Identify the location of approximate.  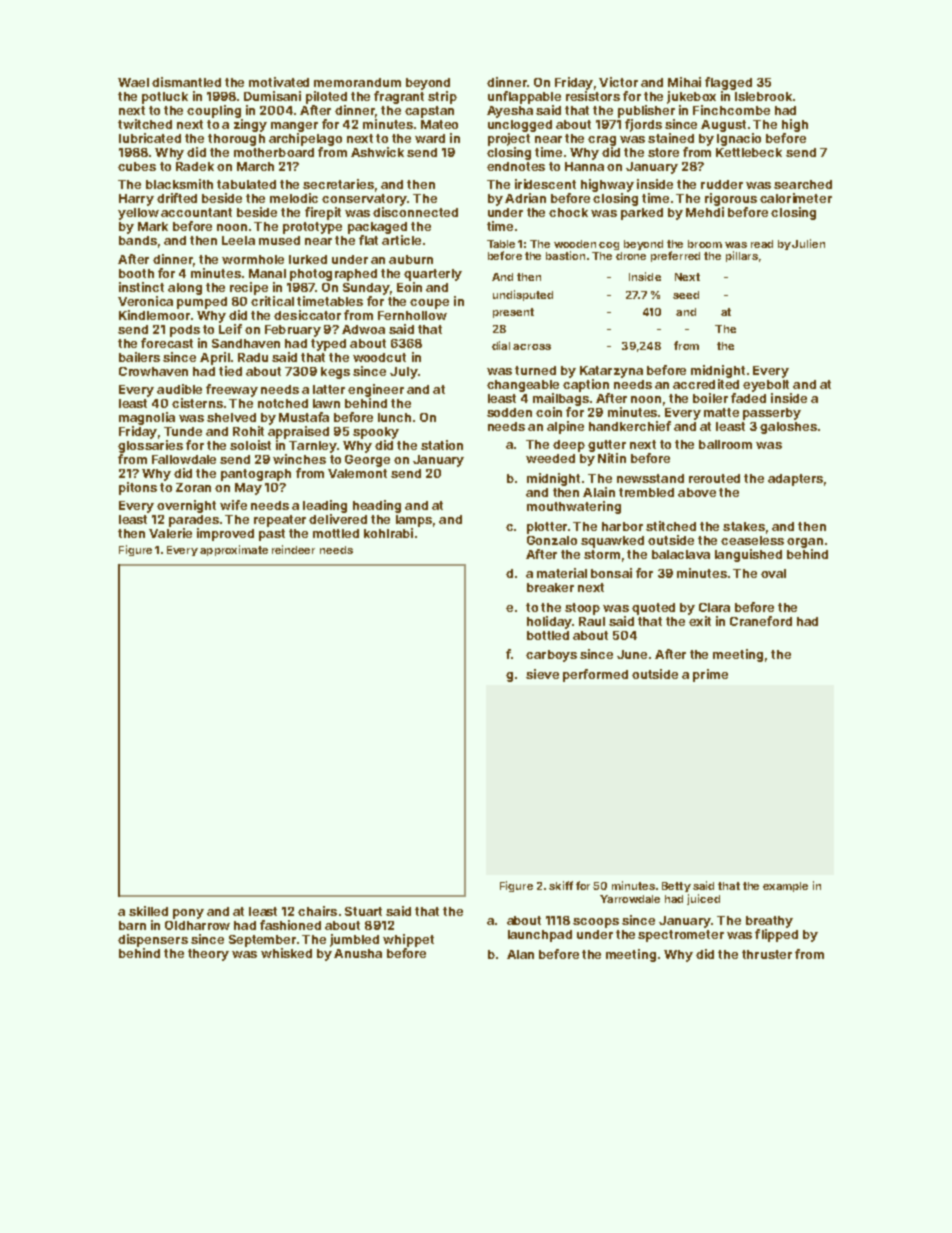
(234, 550).
